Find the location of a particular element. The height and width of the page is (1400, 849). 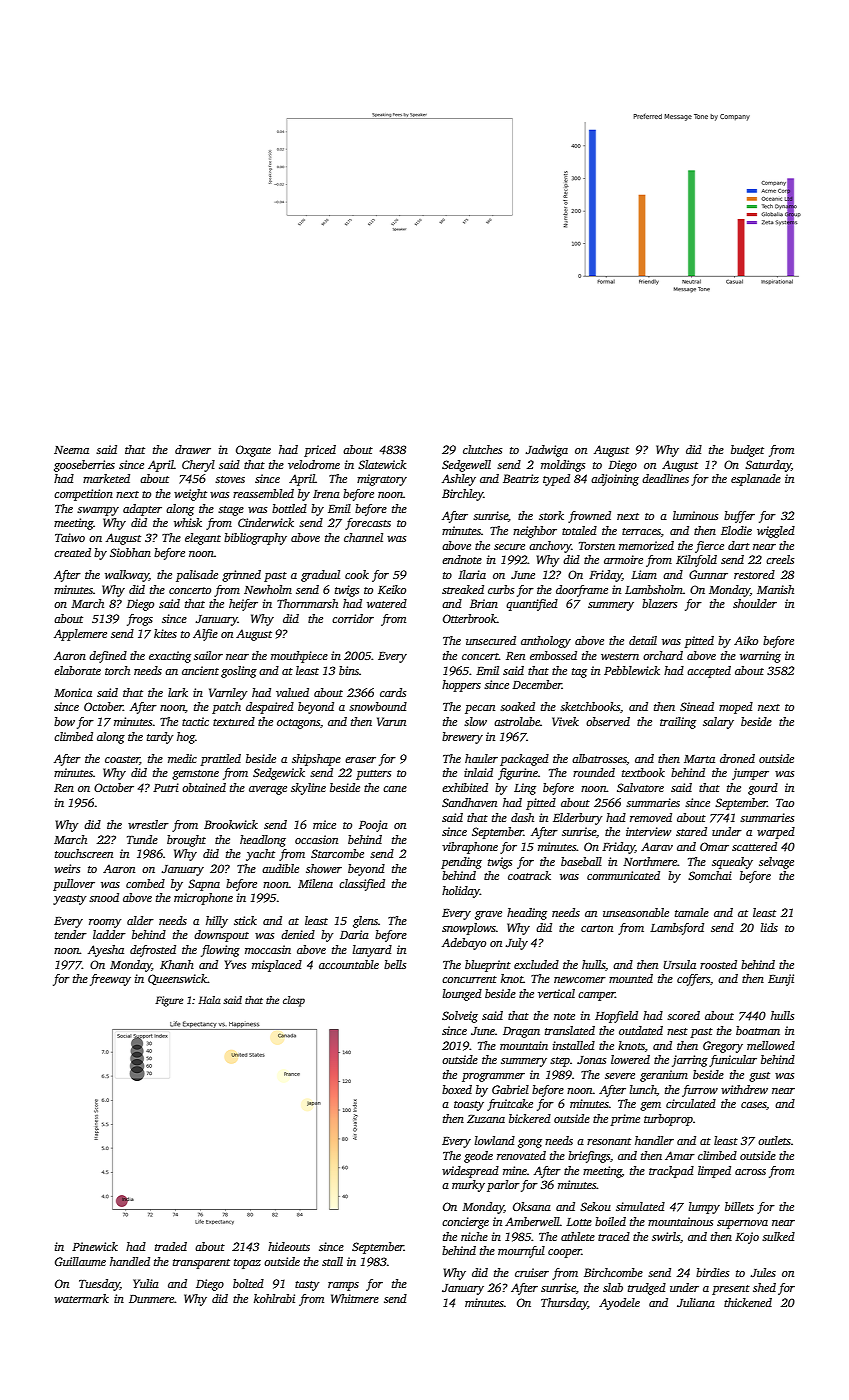

geode is located at coordinates (478, 1157).
